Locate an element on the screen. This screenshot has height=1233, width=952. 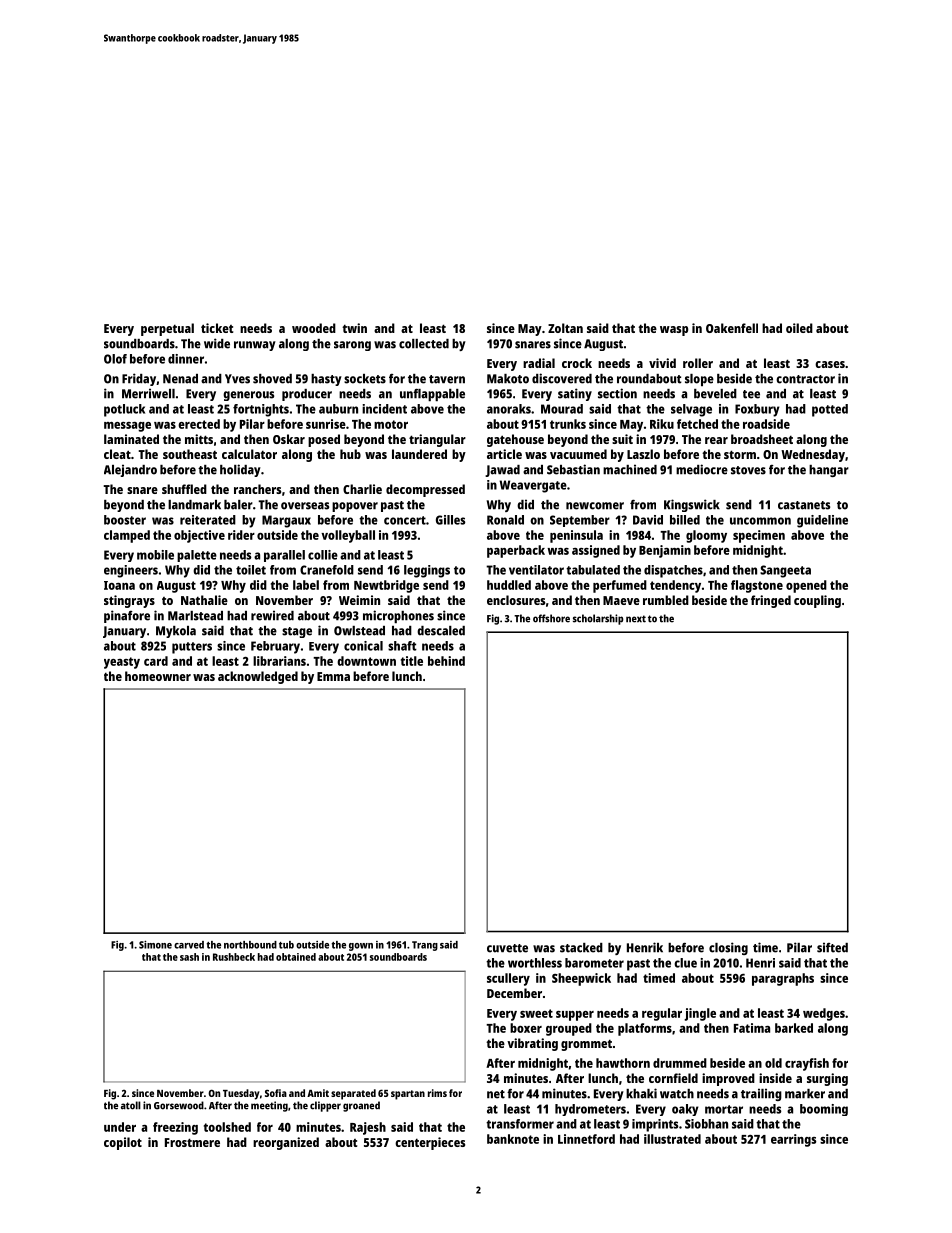
Sofia is located at coordinates (276, 1093).
